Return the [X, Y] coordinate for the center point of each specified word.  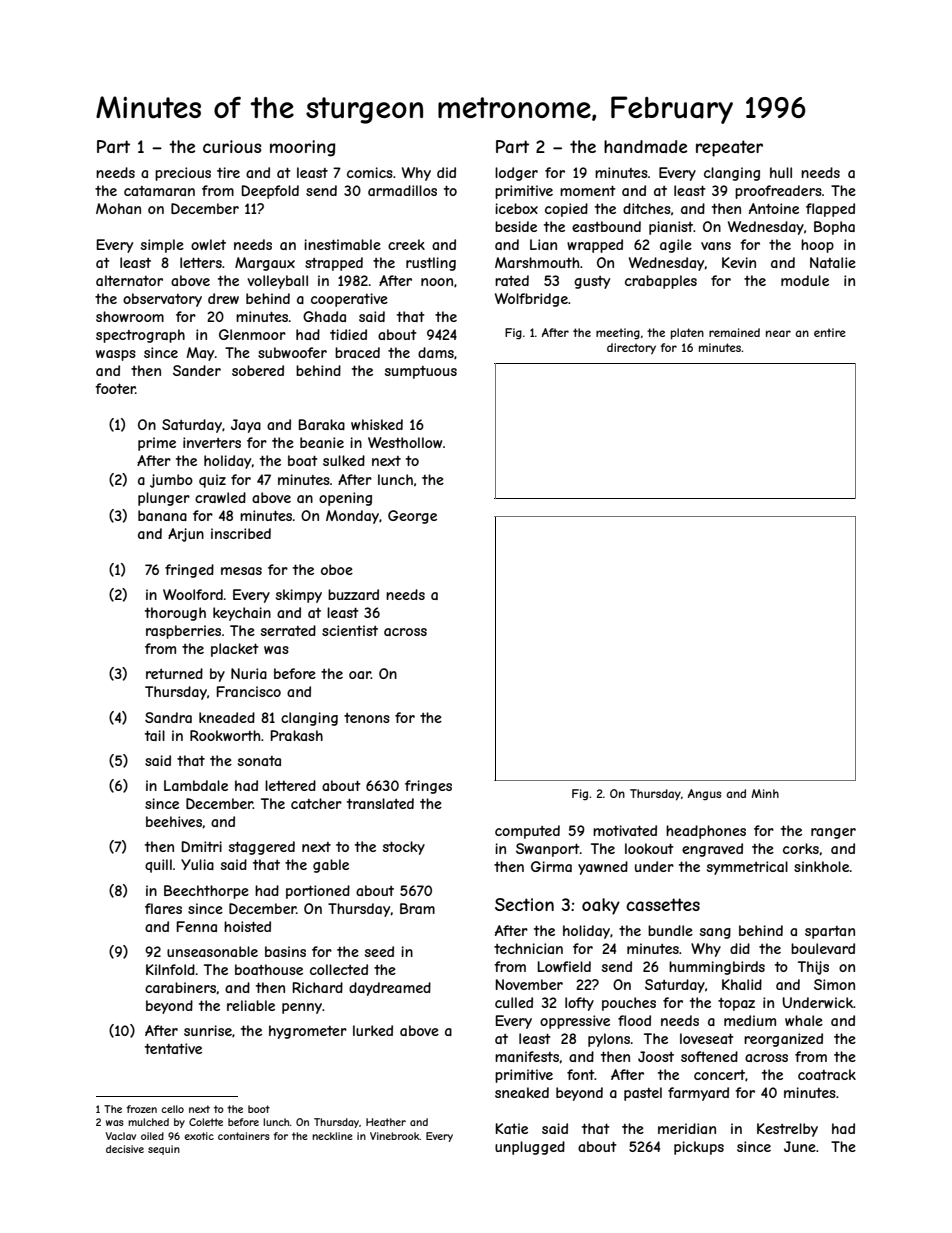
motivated [625, 830]
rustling [431, 264]
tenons [367, 718]
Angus [704, 795]
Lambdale [196, 785]
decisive [125, 1149]
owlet [208, 244]
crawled [220, 497]
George [412, 517]
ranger [833, 833]
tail [155, 735]
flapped [830, 210]
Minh [765, 793]
